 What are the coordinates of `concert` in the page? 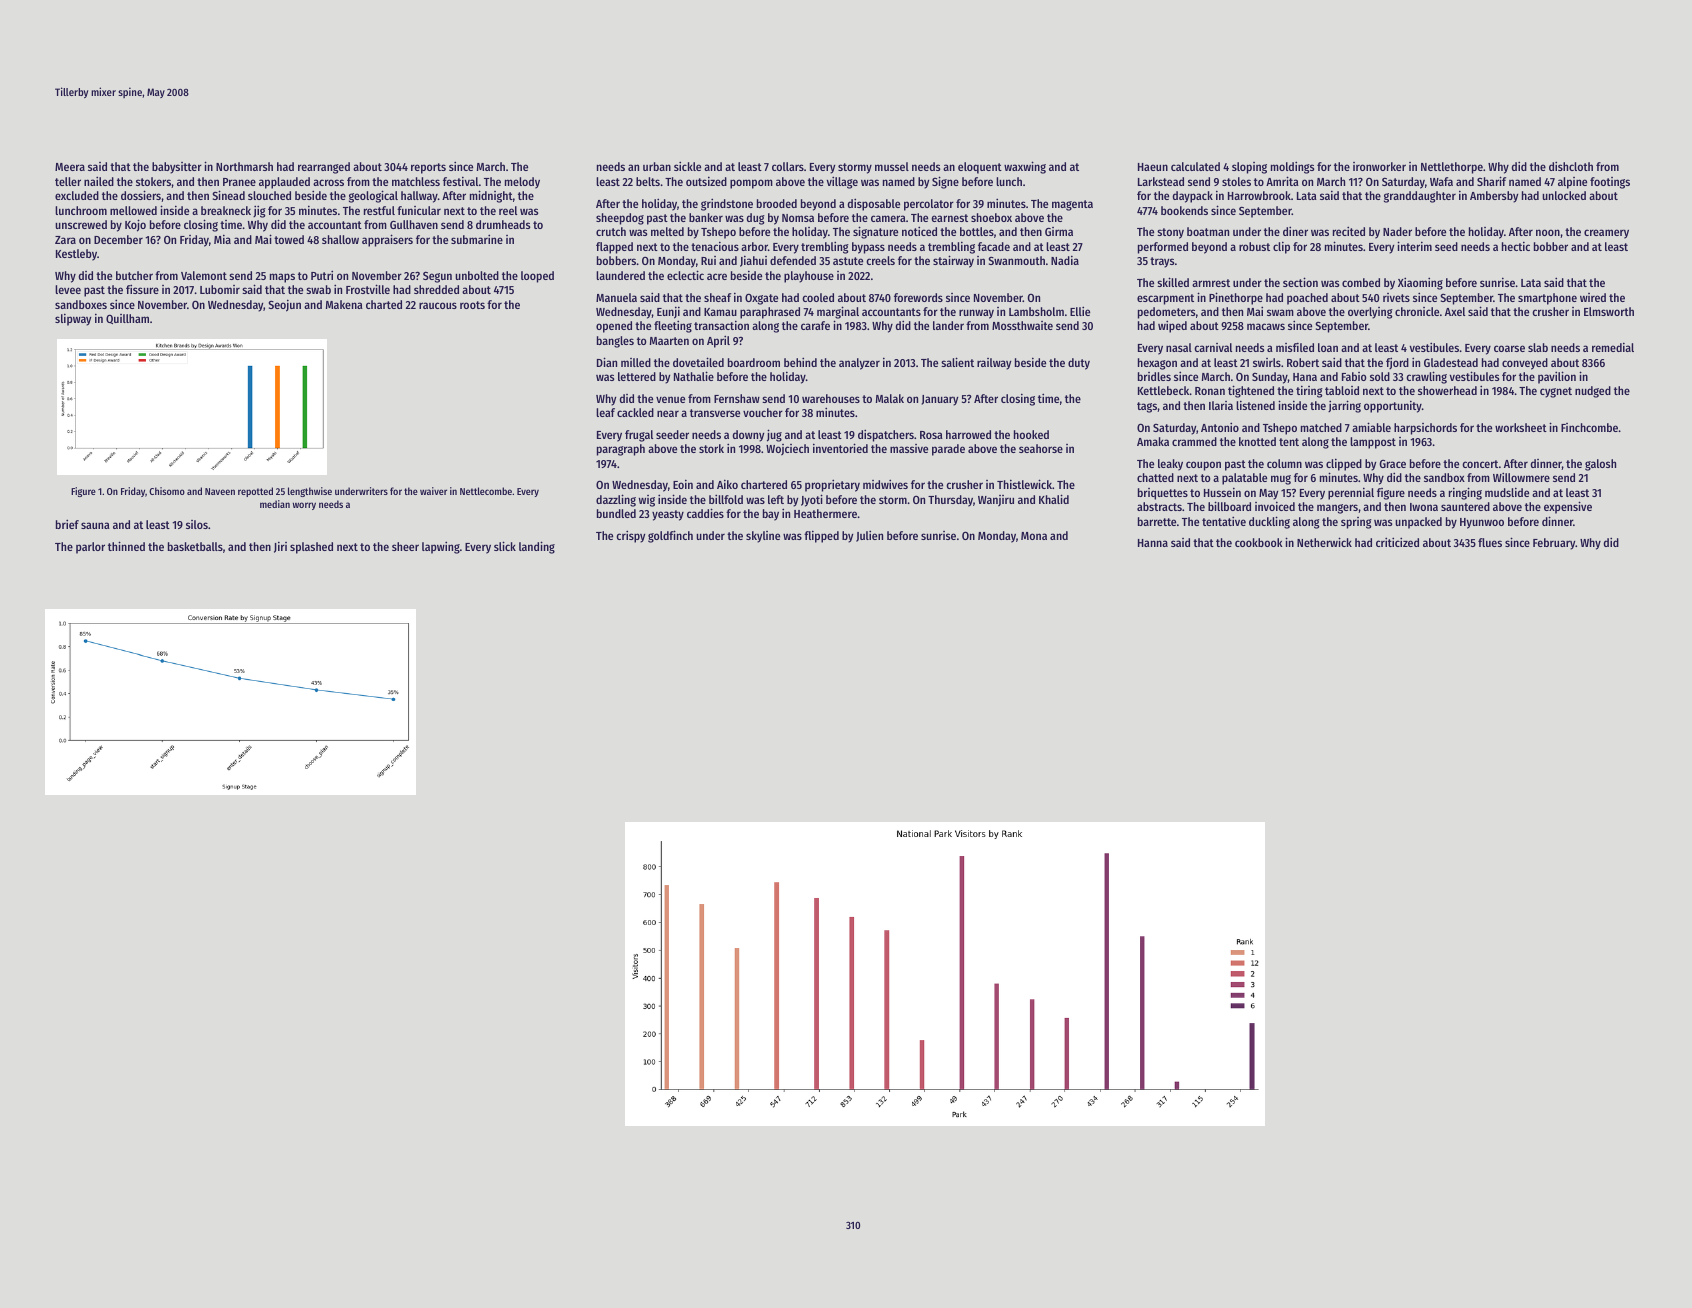 It's located at (1480, 464).
